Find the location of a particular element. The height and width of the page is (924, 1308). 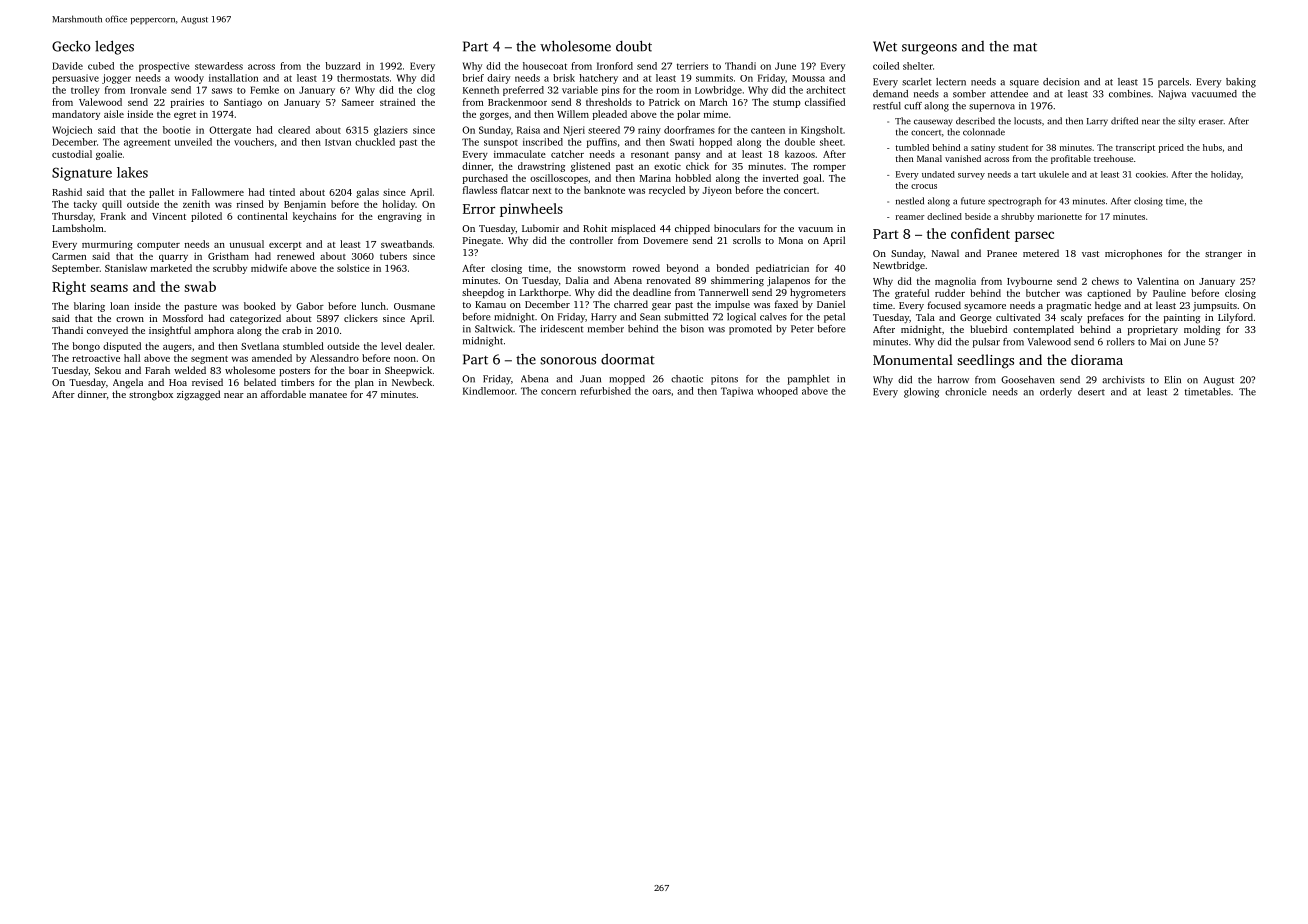

concern is located at coordinates (558, 392).
